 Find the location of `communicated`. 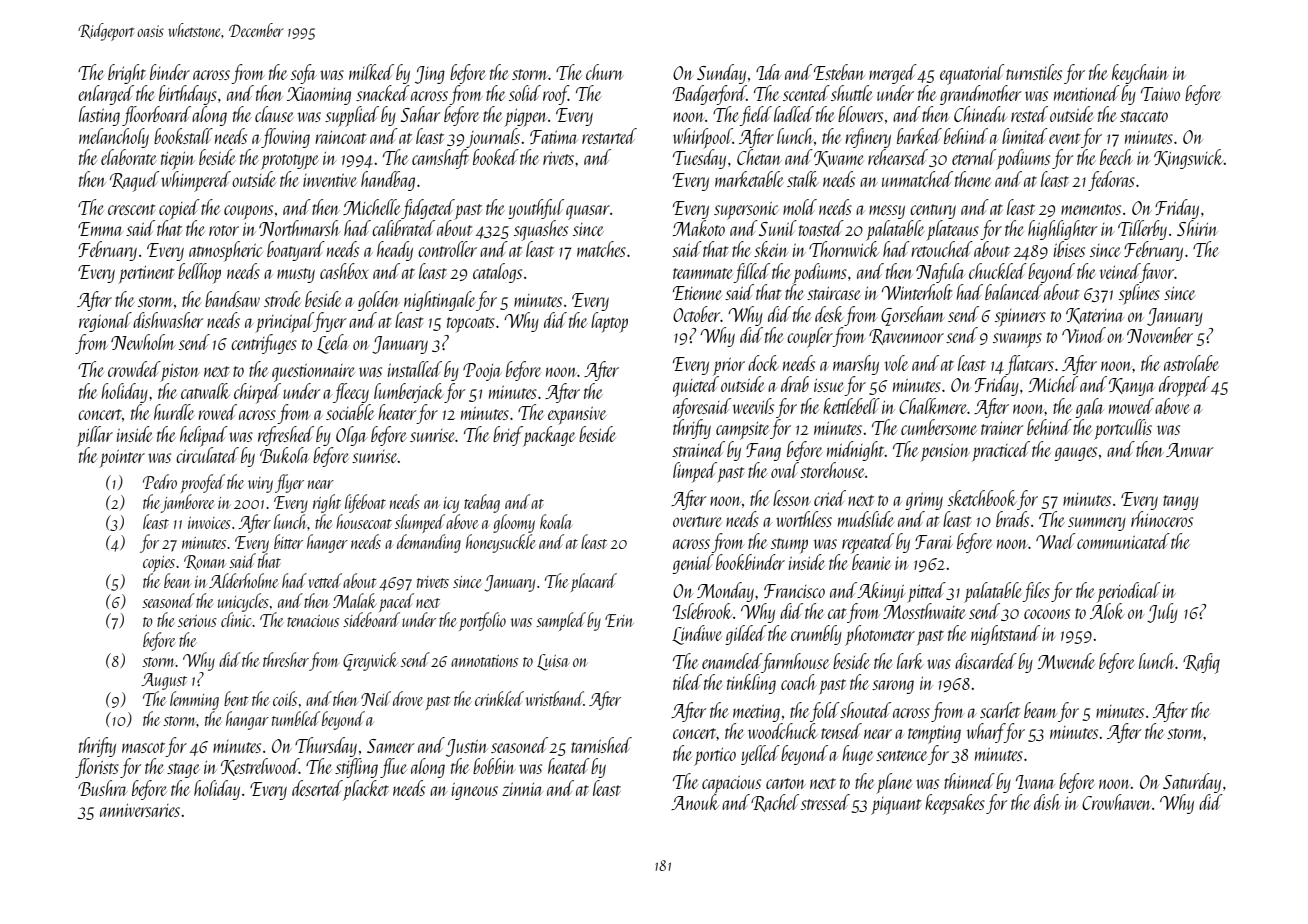

communicated is located at coordinates (1123, 541).
